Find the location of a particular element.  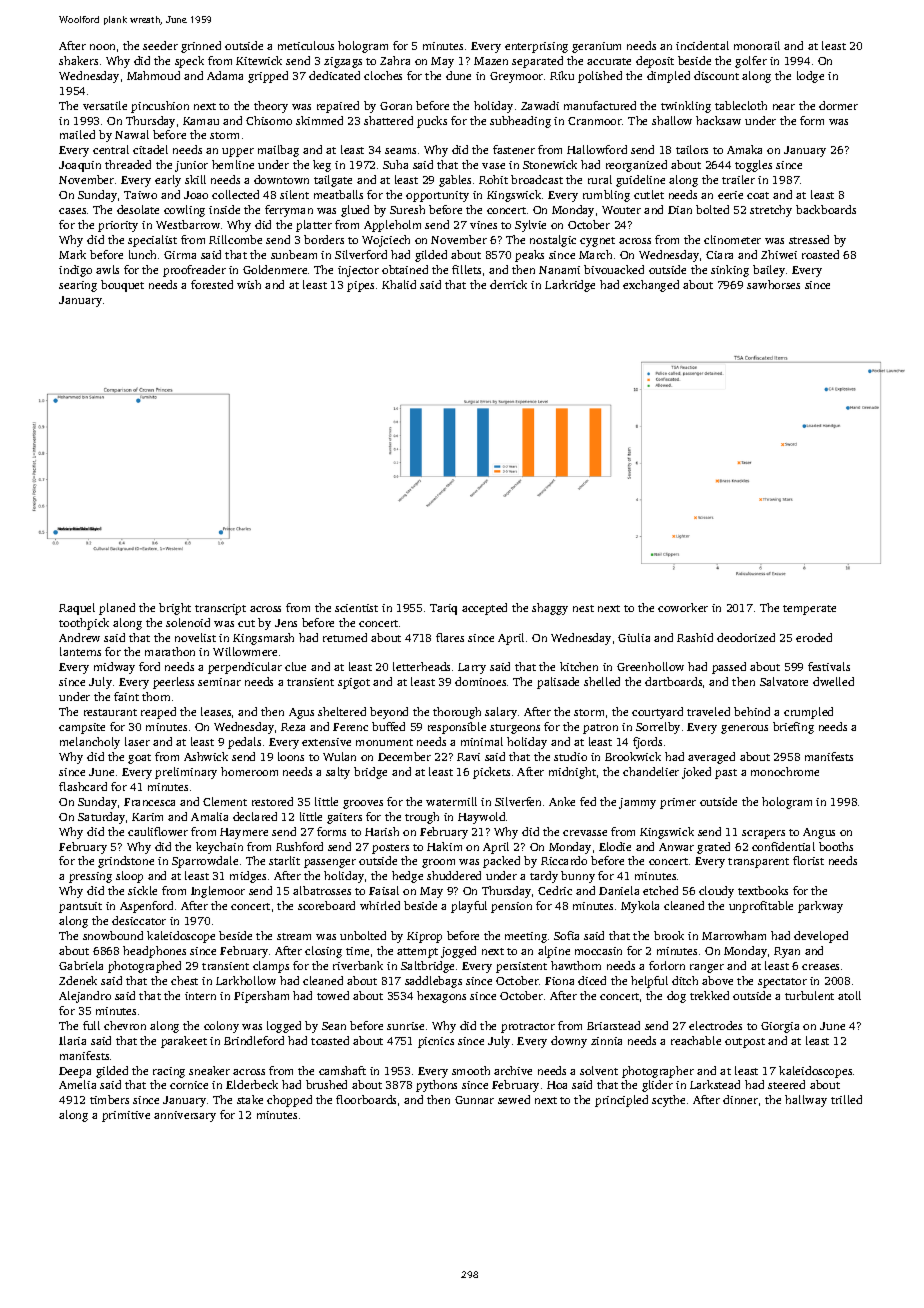

transcript is located at coordinates (220, 609).
